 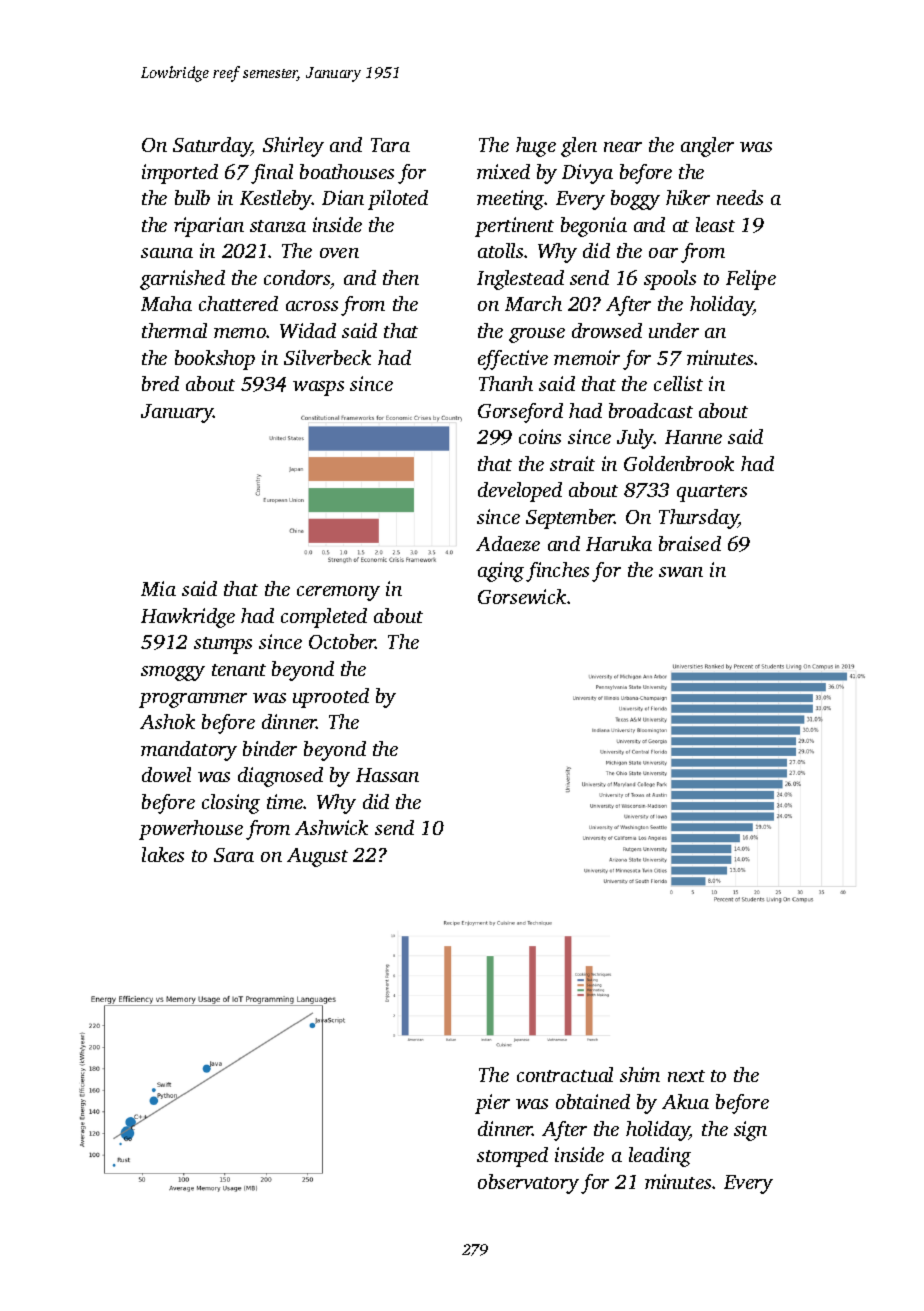 I want to click on time, so click(x=285, y=801).
